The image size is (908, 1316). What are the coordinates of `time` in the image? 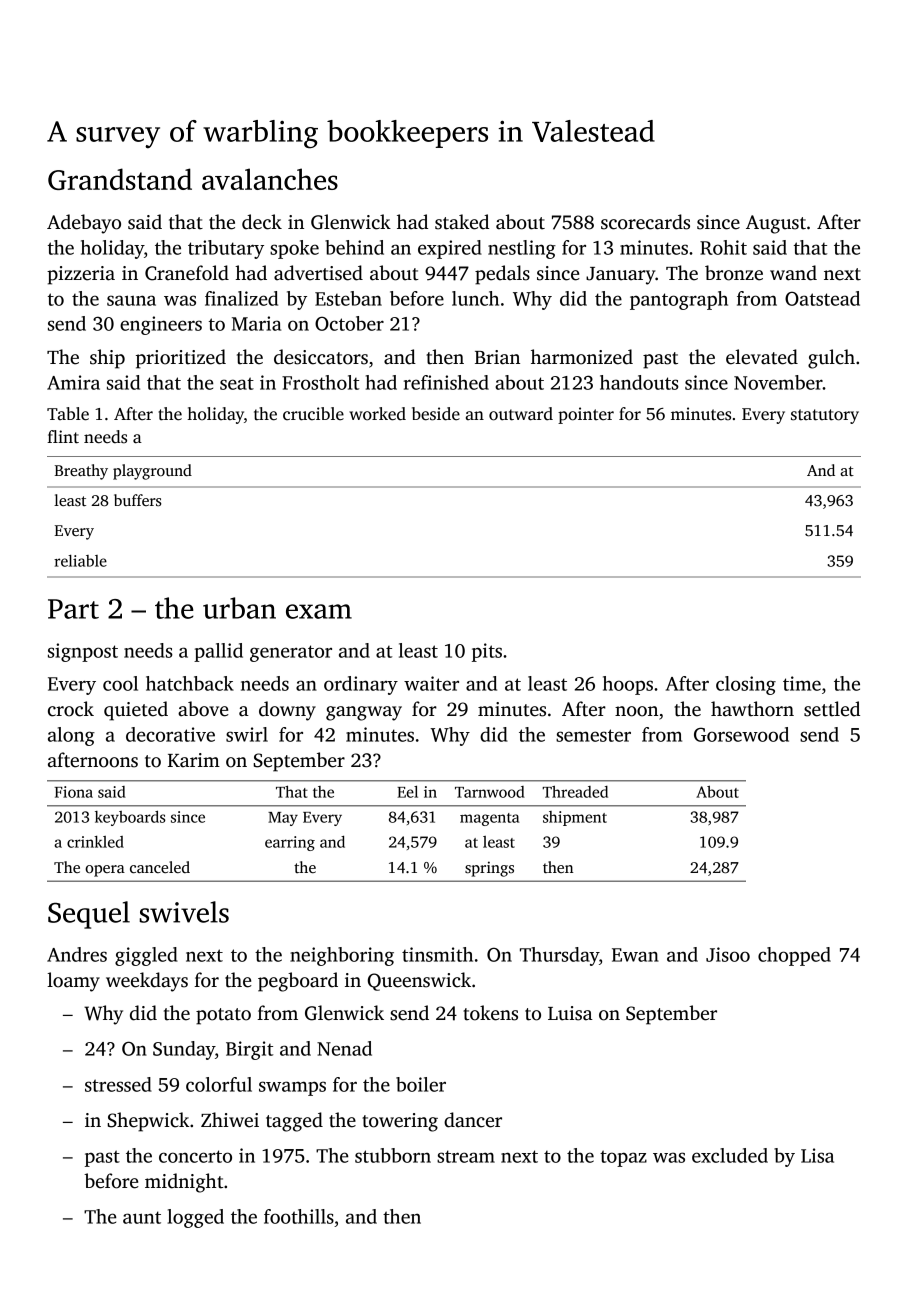 It's located at (802, 683).
